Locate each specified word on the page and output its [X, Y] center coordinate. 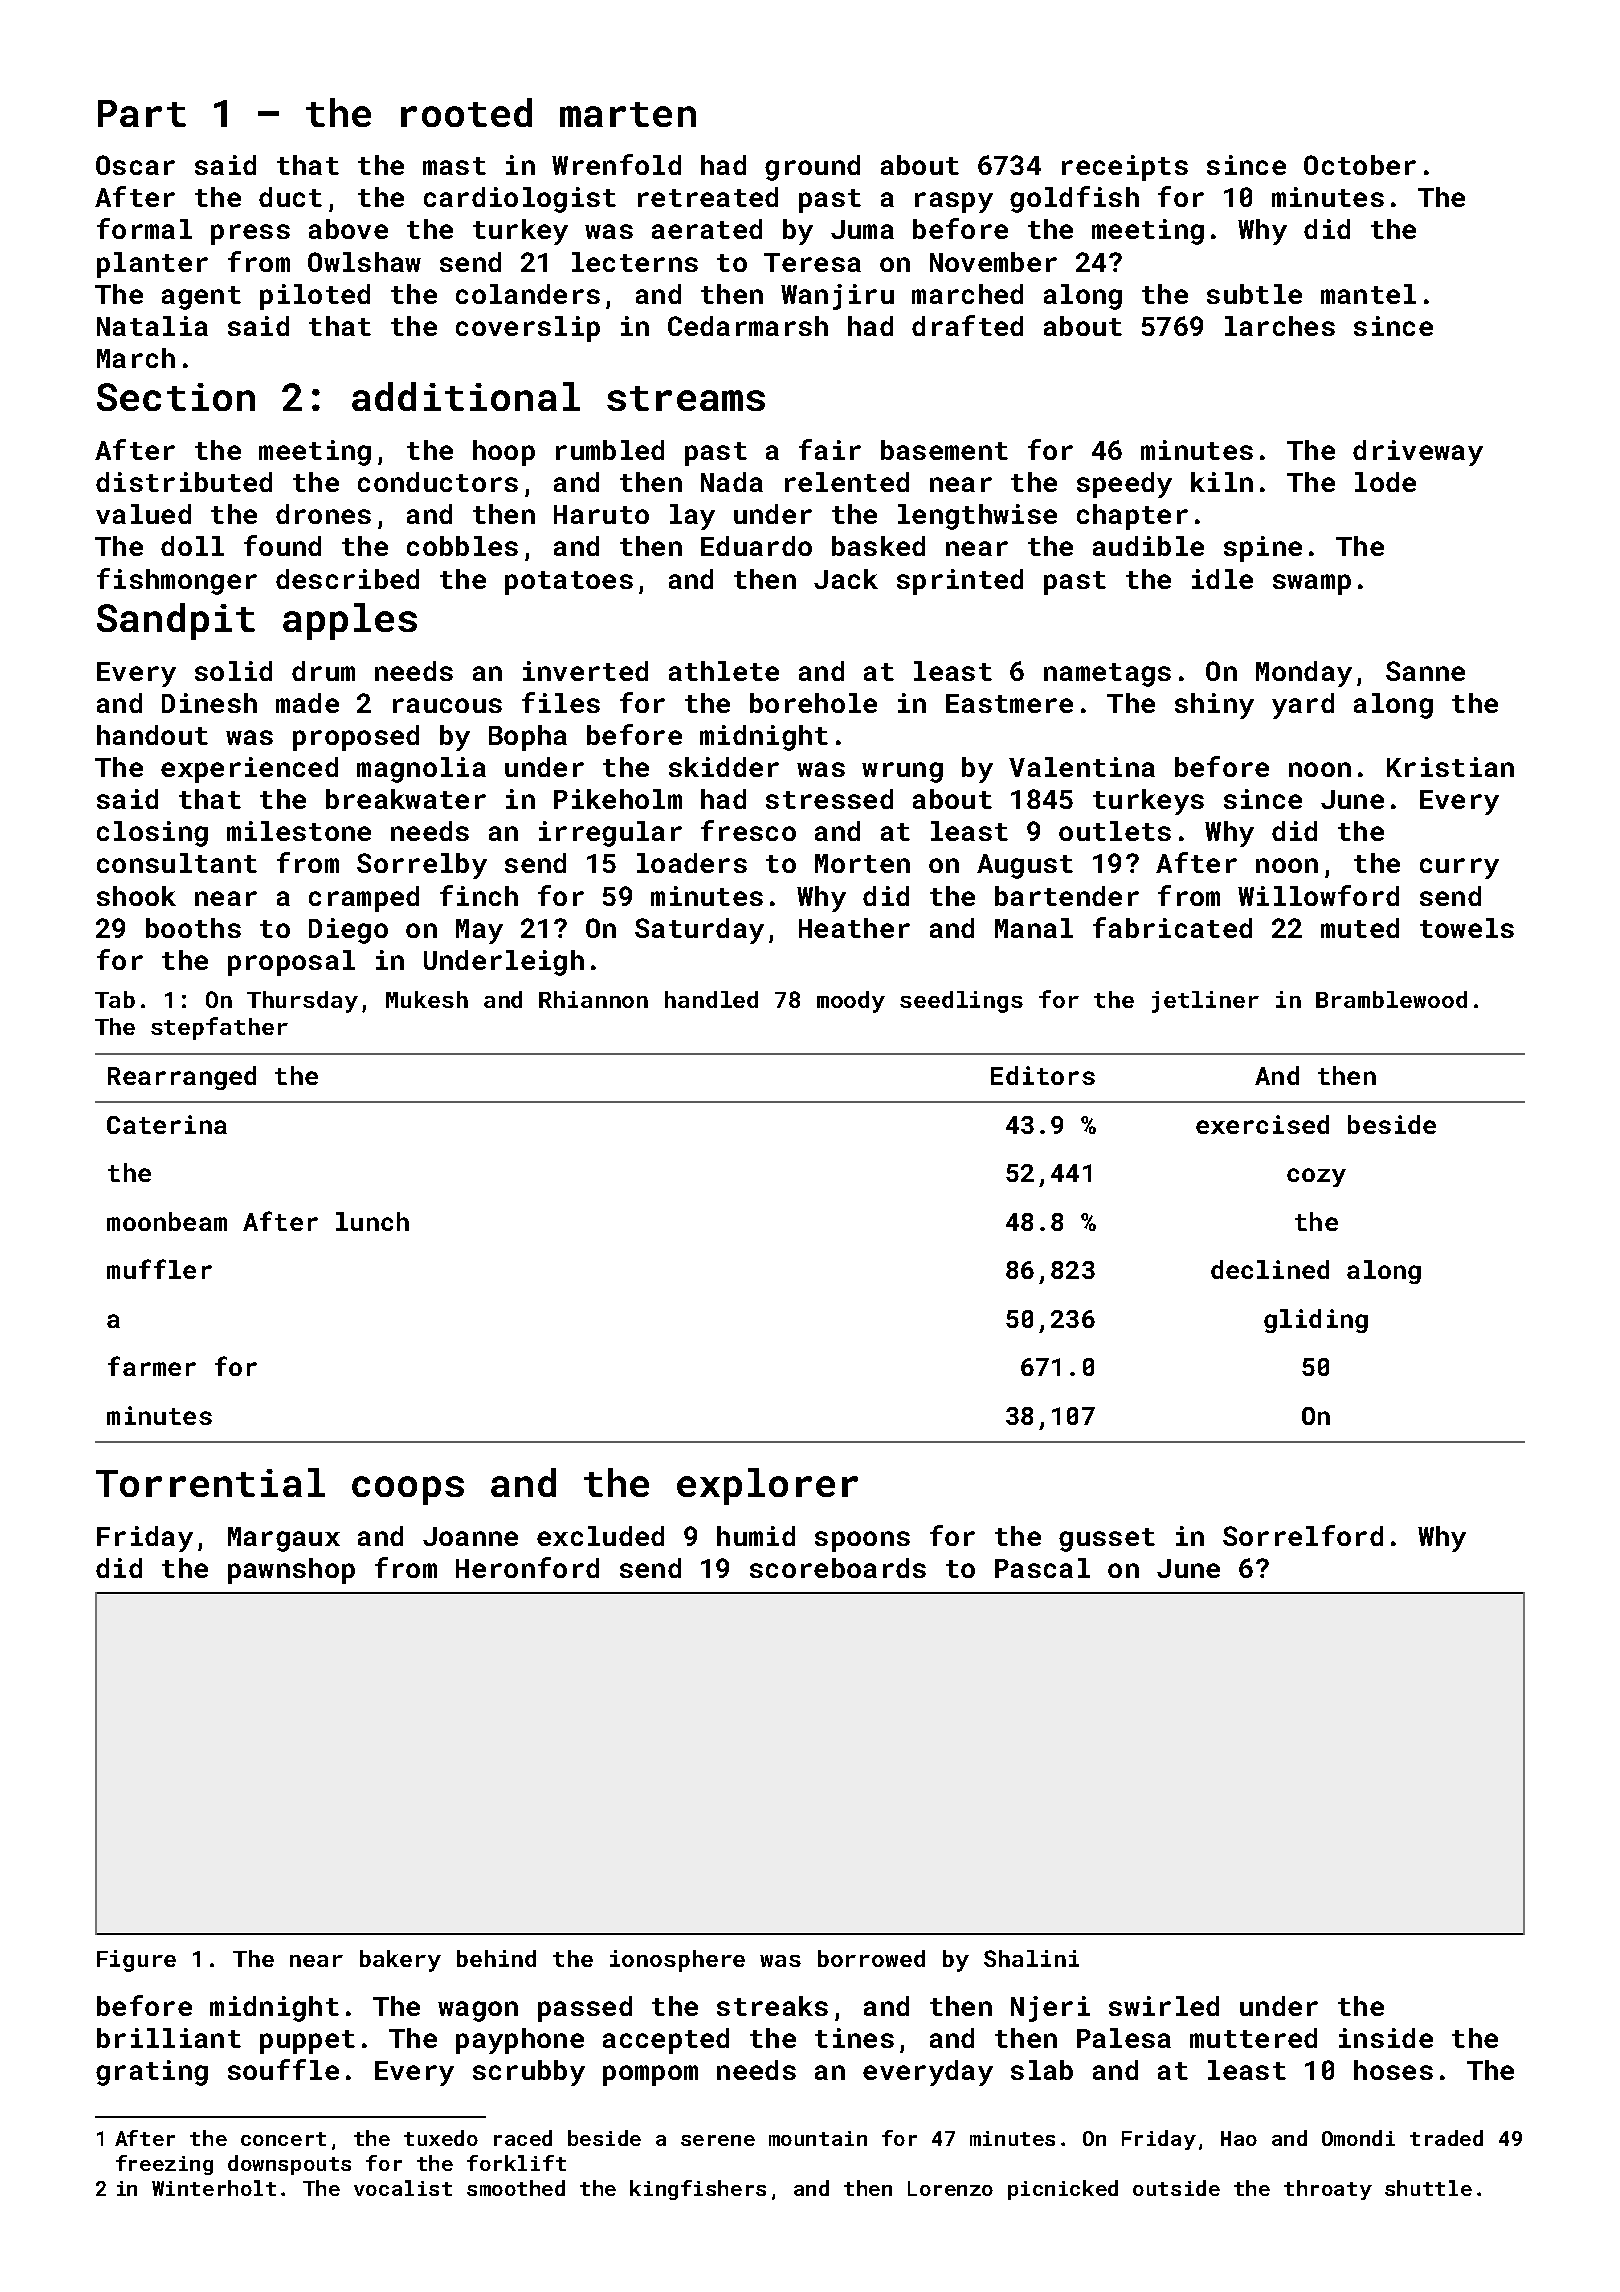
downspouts [289, 2165]
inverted [585, 671]
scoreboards [838, 1568]
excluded [600, 1536]
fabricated [1172, 927]
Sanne [1425, 671]
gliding [1316, 1321]
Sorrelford [1303, 1535]
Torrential [210, 1482]
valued [143, 514]
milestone [299, 831]
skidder [724, 767]
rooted [466, 112]
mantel [1368, 294]
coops [408, 1490]
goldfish [1074, 199]
